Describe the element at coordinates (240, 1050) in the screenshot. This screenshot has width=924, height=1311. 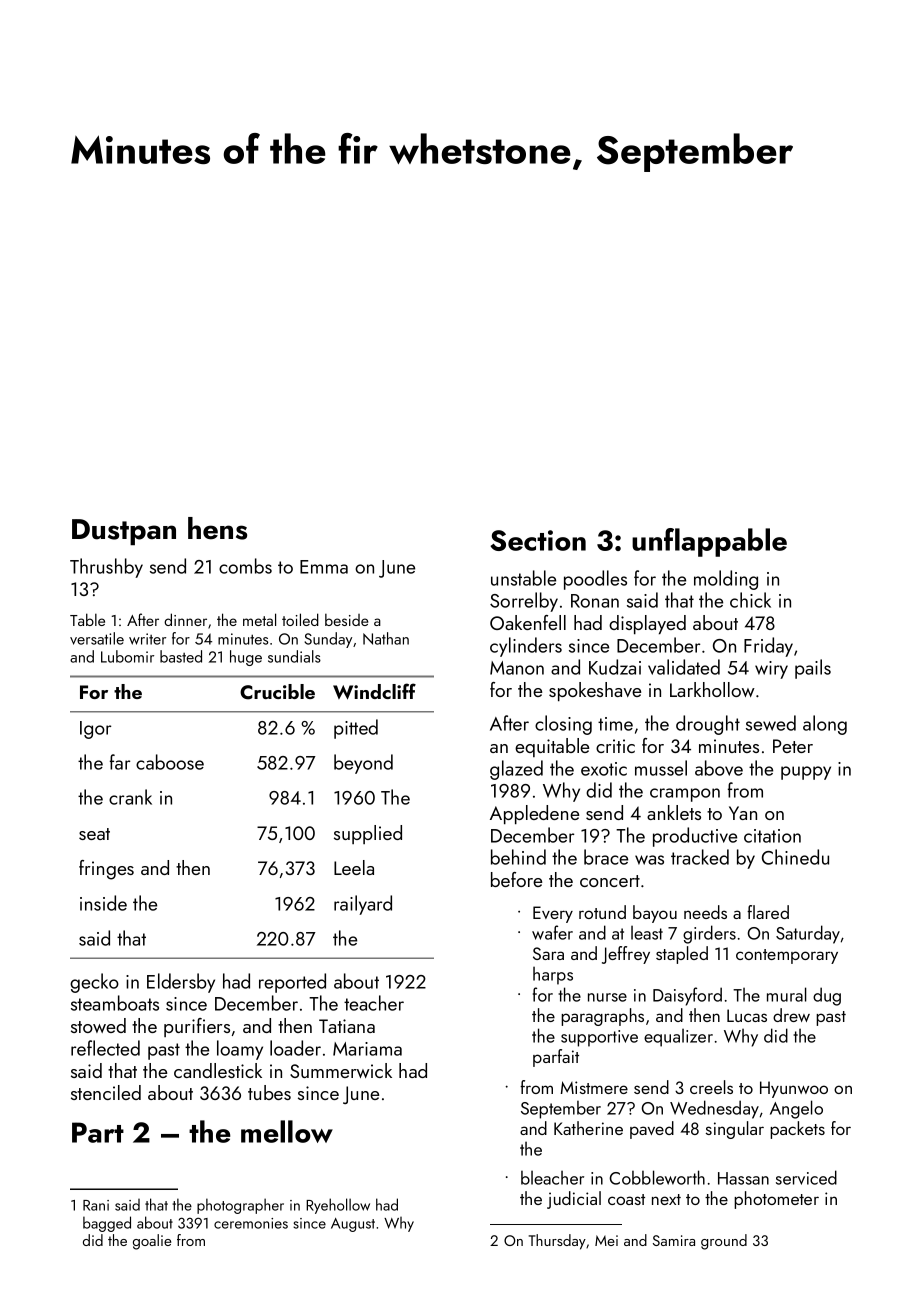
I see `loamy` at that location.
